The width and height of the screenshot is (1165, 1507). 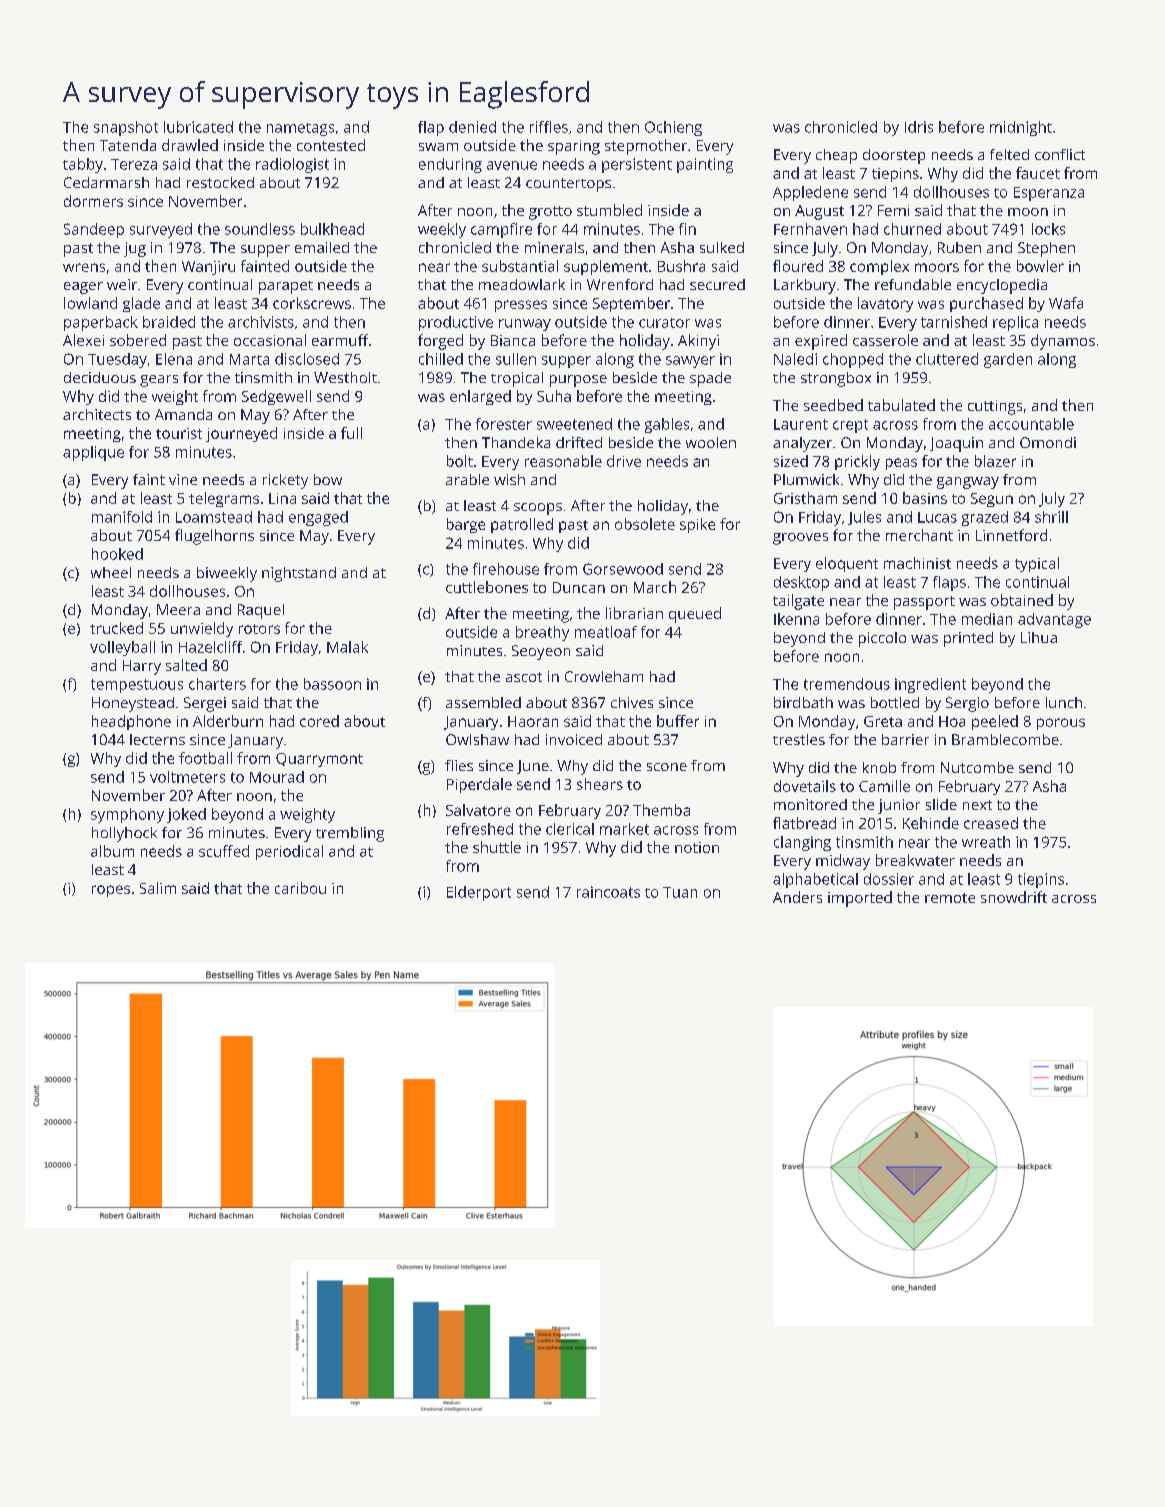 What do you see at coordinates (697, 847) in the screenshot?
I see `notion` at bounding box center [697, 847].
